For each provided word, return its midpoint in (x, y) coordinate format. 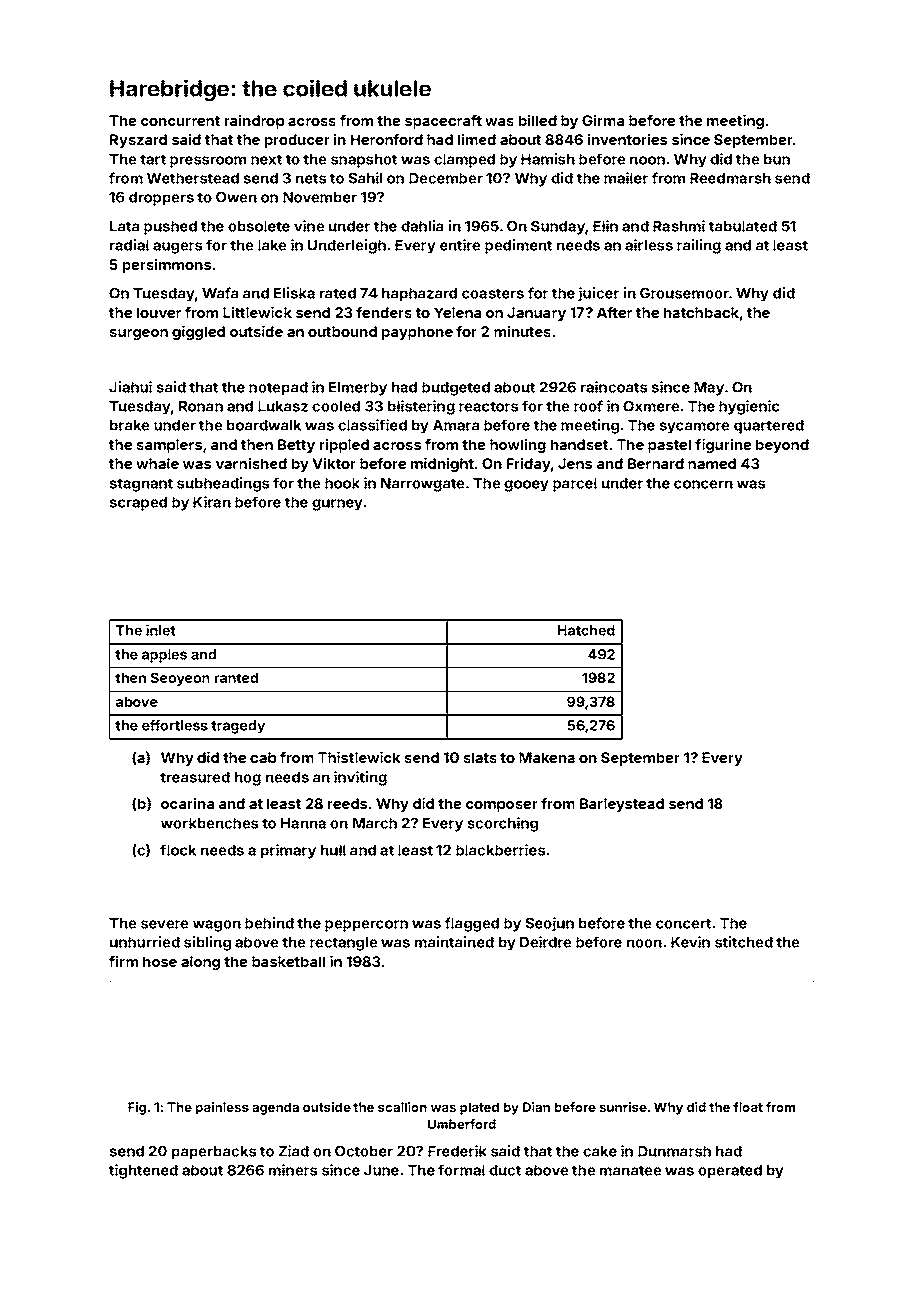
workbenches (209, 823)
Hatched (586, 630)
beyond (782, 446)
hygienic (749, 407)
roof (588, 406)
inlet (161, 630)
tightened (143, 1171)
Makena (547, 757)
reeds (347, 803)
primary (288, 851)
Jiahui (130, 387)
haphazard (419, 295)
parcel (575, 485)
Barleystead (622, 805)
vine (309, 226)
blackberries (500, 850)
